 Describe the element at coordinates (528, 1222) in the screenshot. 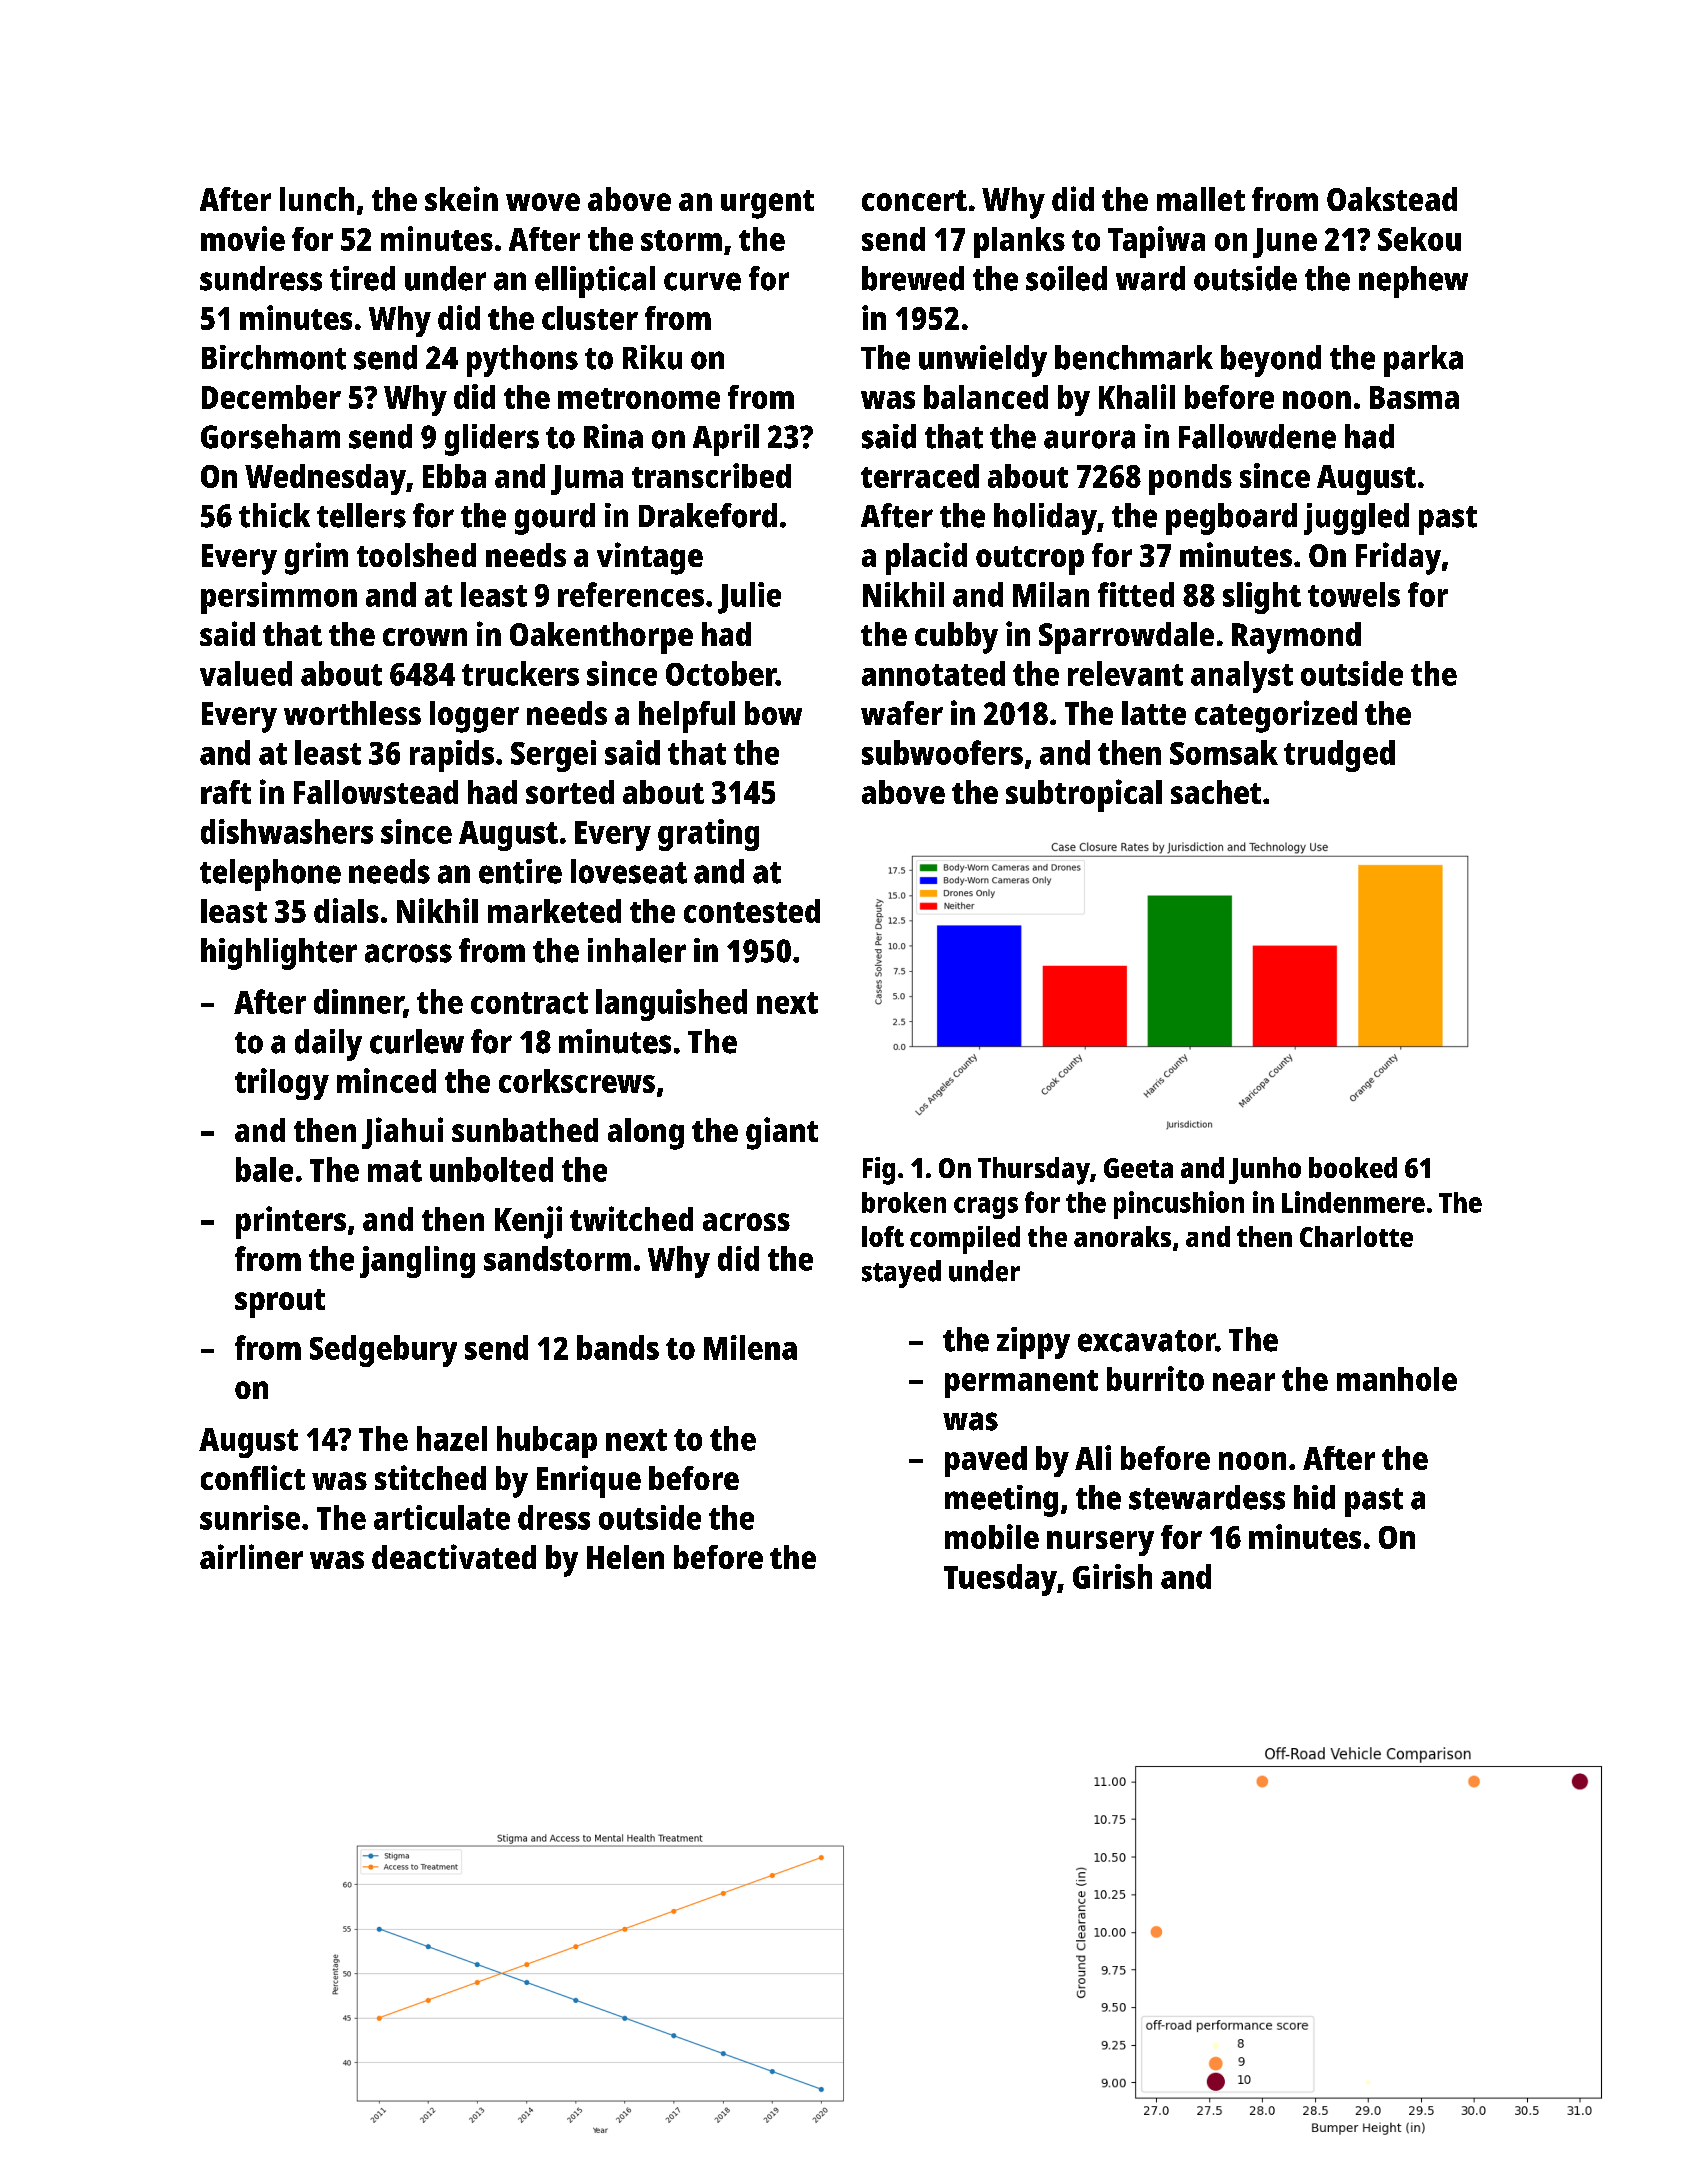

I see `Kenji` at that location.
